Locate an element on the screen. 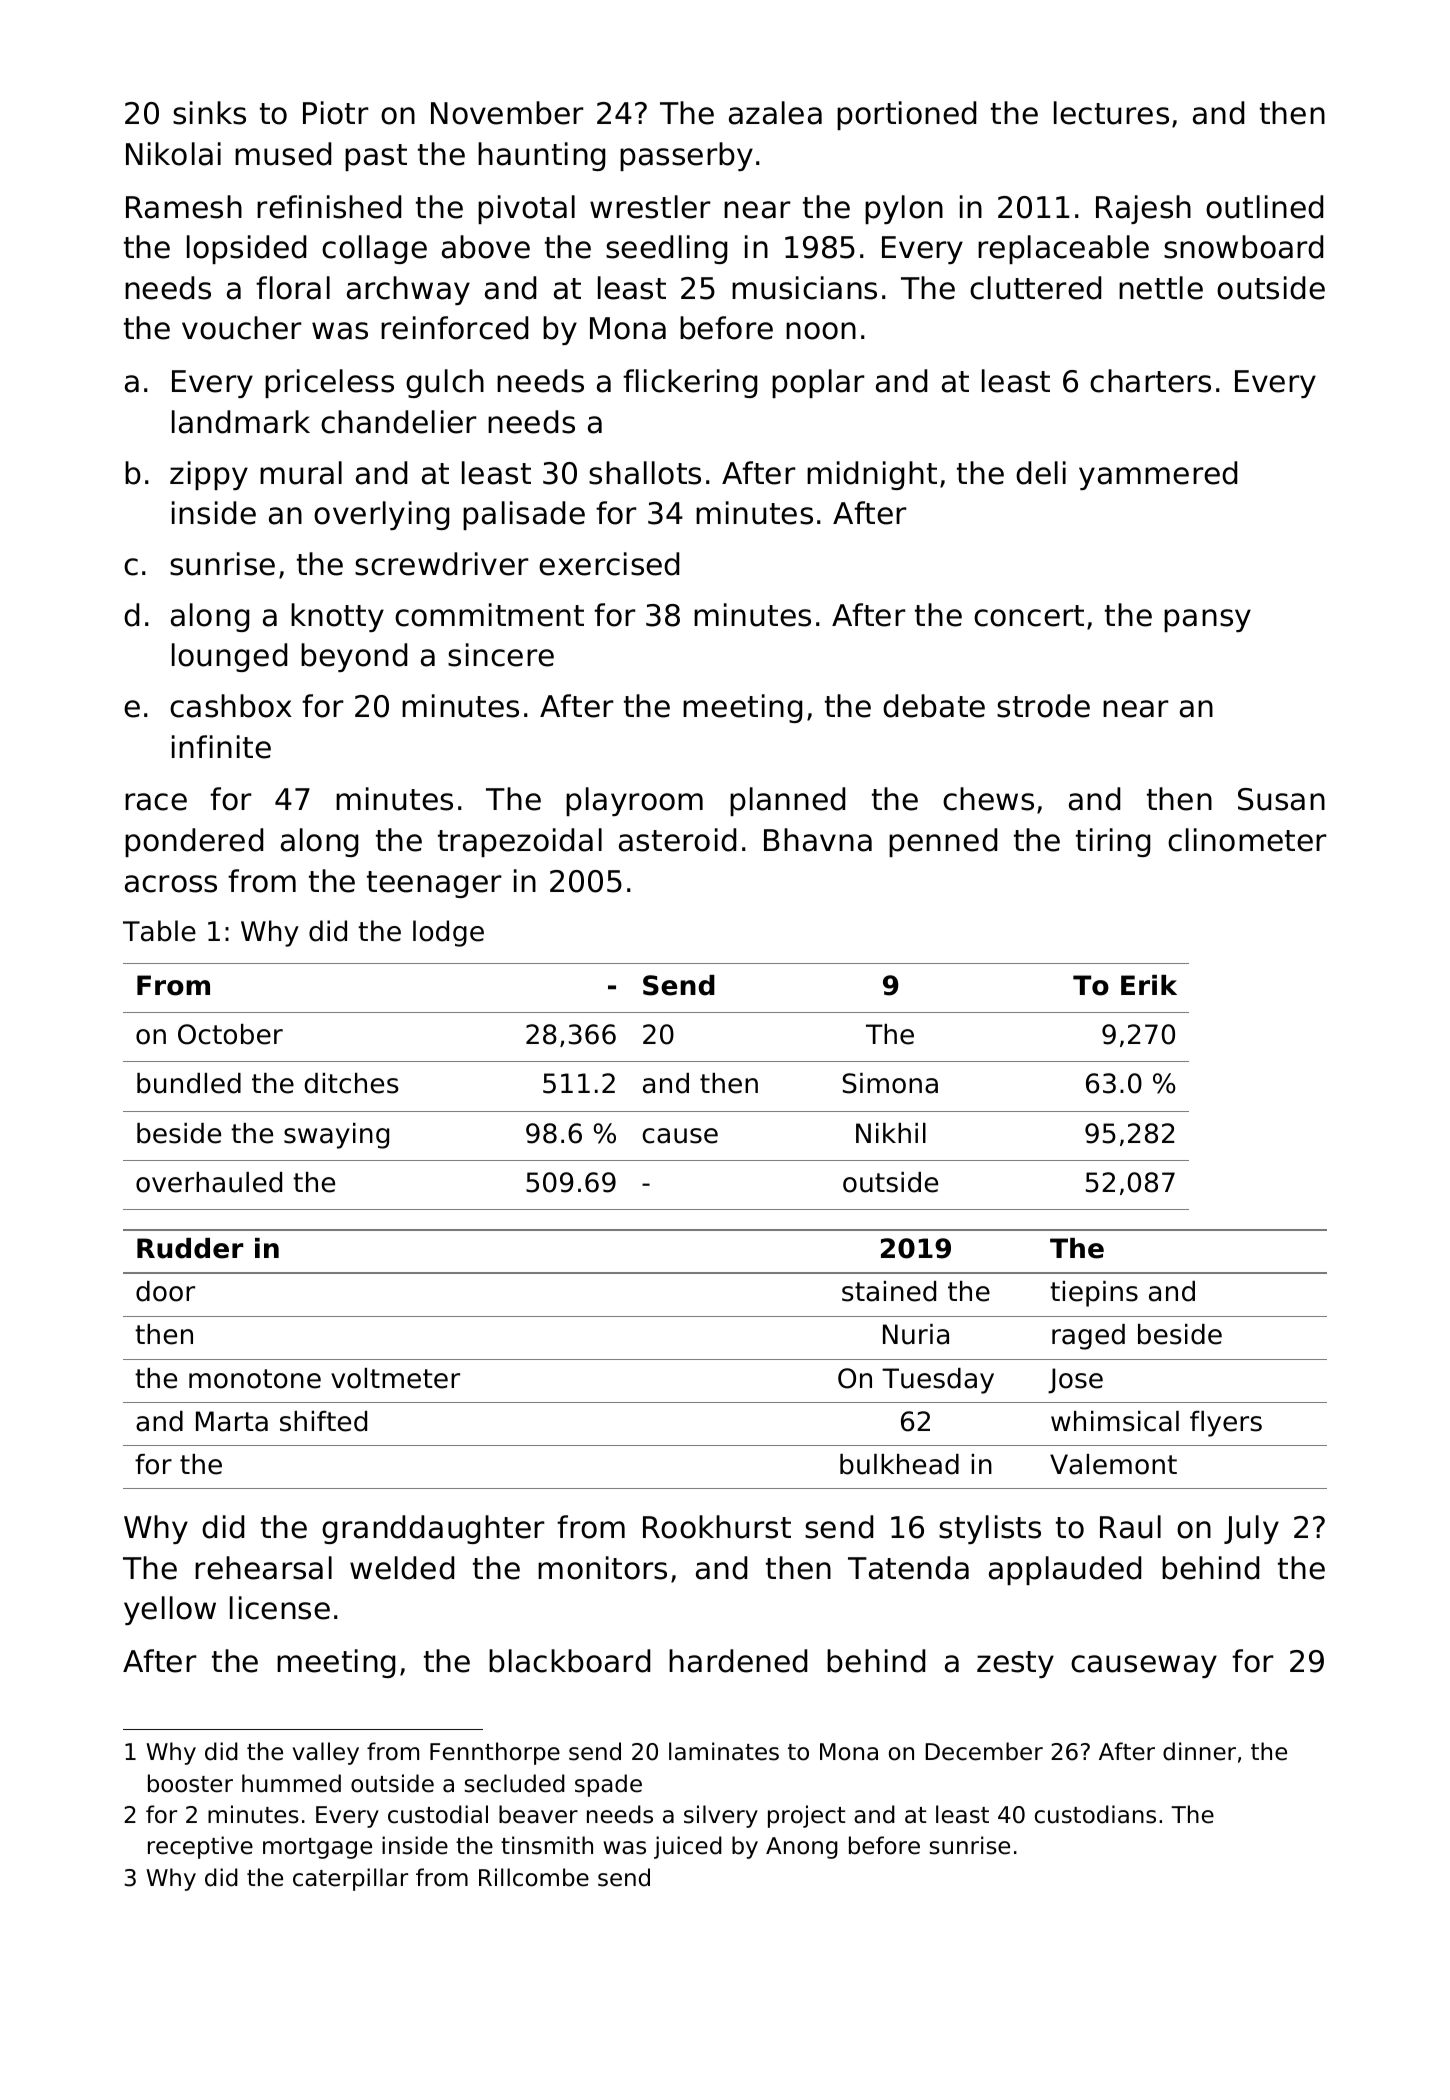 This screenshot has height=2100, width=1450. Piotr is located at coordinates (336, 113).
